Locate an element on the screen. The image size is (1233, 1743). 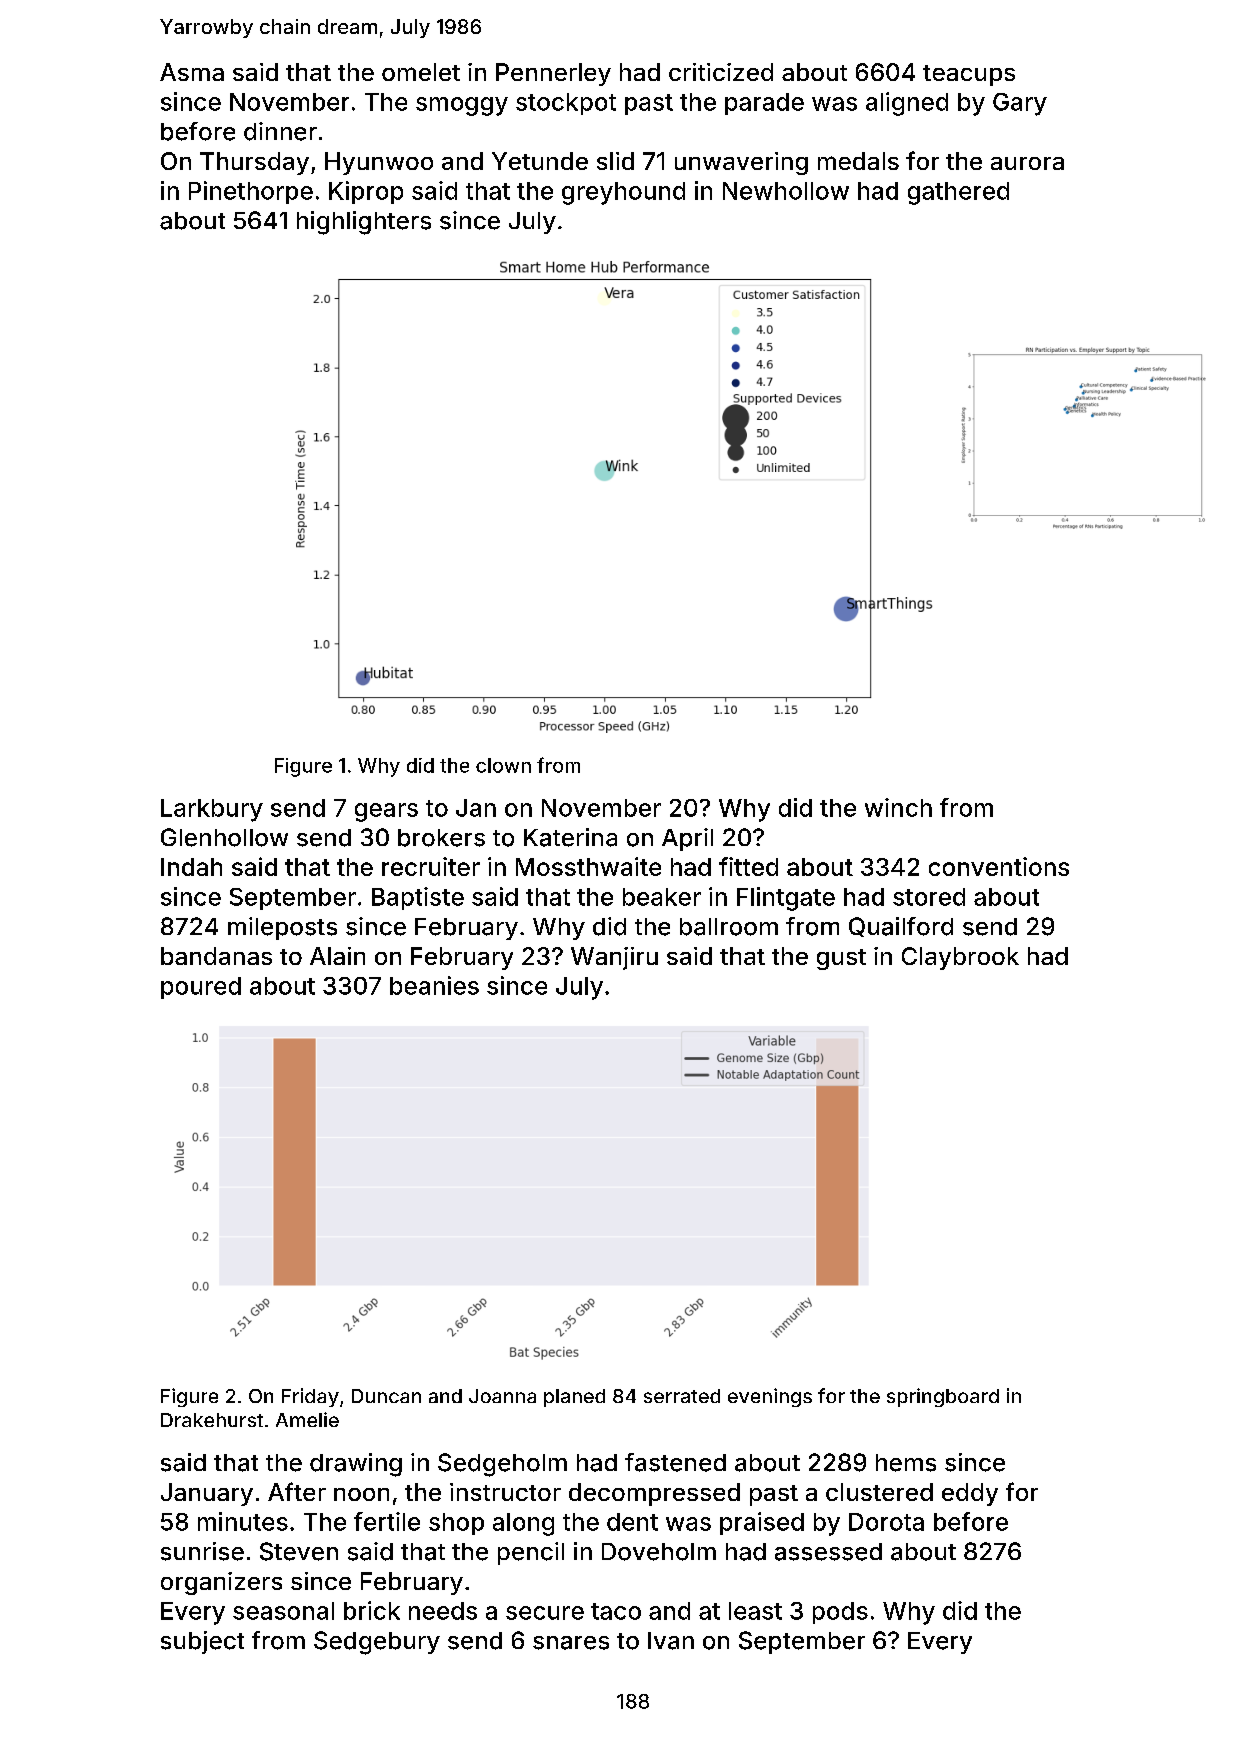
ballroom is located at coordinates (729, 927).
